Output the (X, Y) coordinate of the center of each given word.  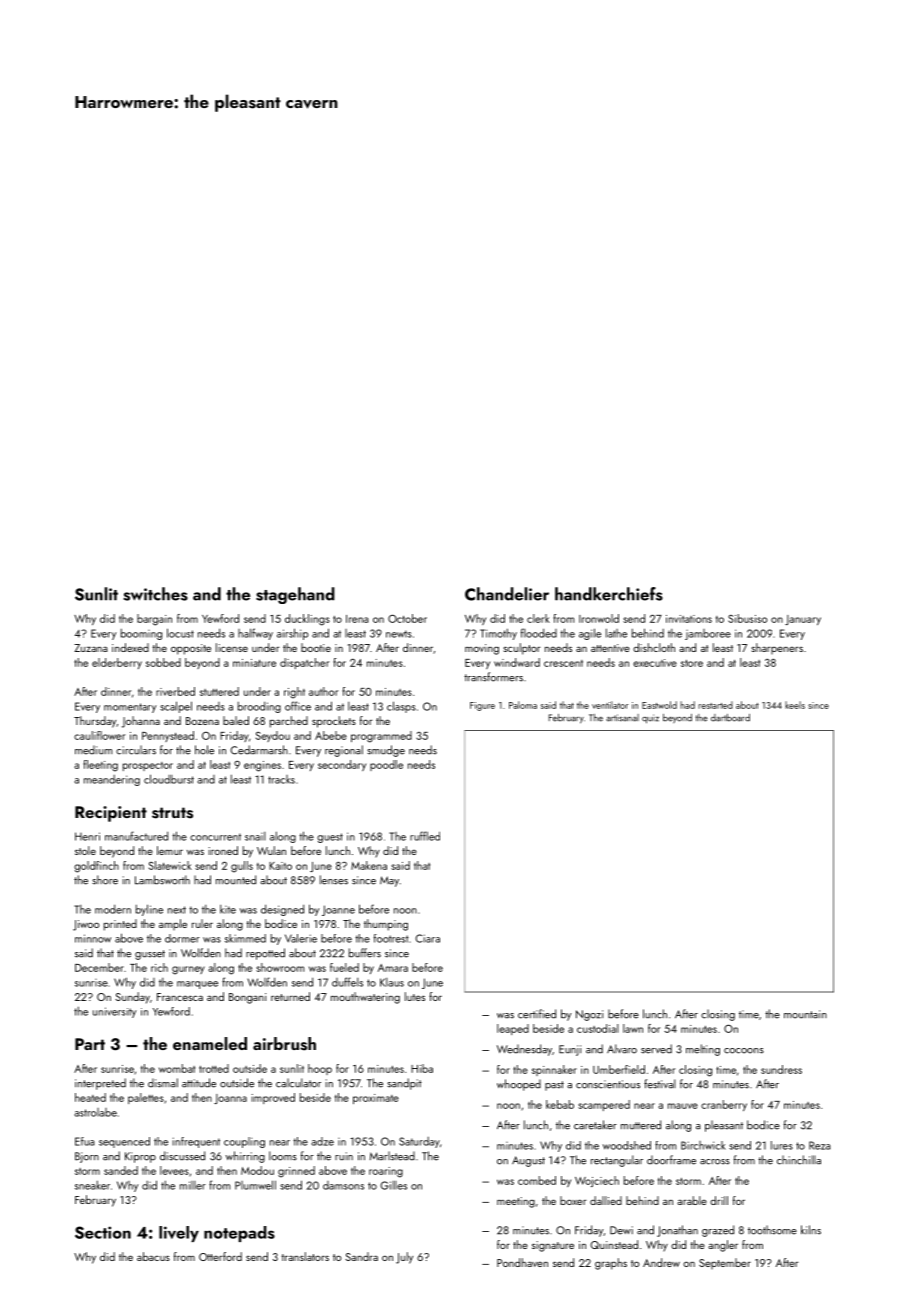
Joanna (230, 1099)
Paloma (523, 705)
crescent (563, 663)
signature (553, 1246)
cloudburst (169, 779)
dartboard (730, 718)
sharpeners (777, 648)
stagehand (295, 595)
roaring (386, 1172)
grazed (718, 1231)
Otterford (220, 1256)
